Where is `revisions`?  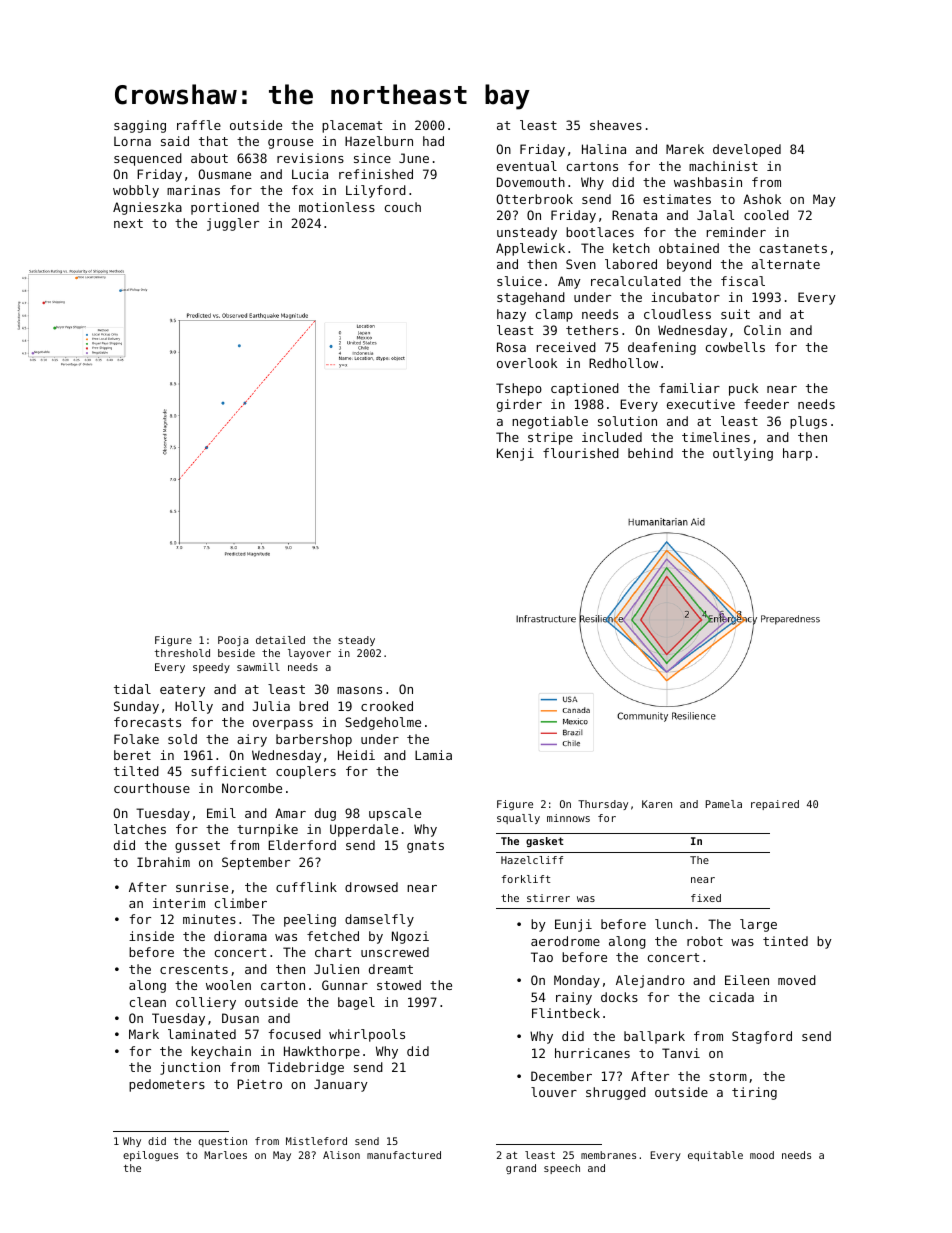 revisions is located at coordinates (310, 158).
